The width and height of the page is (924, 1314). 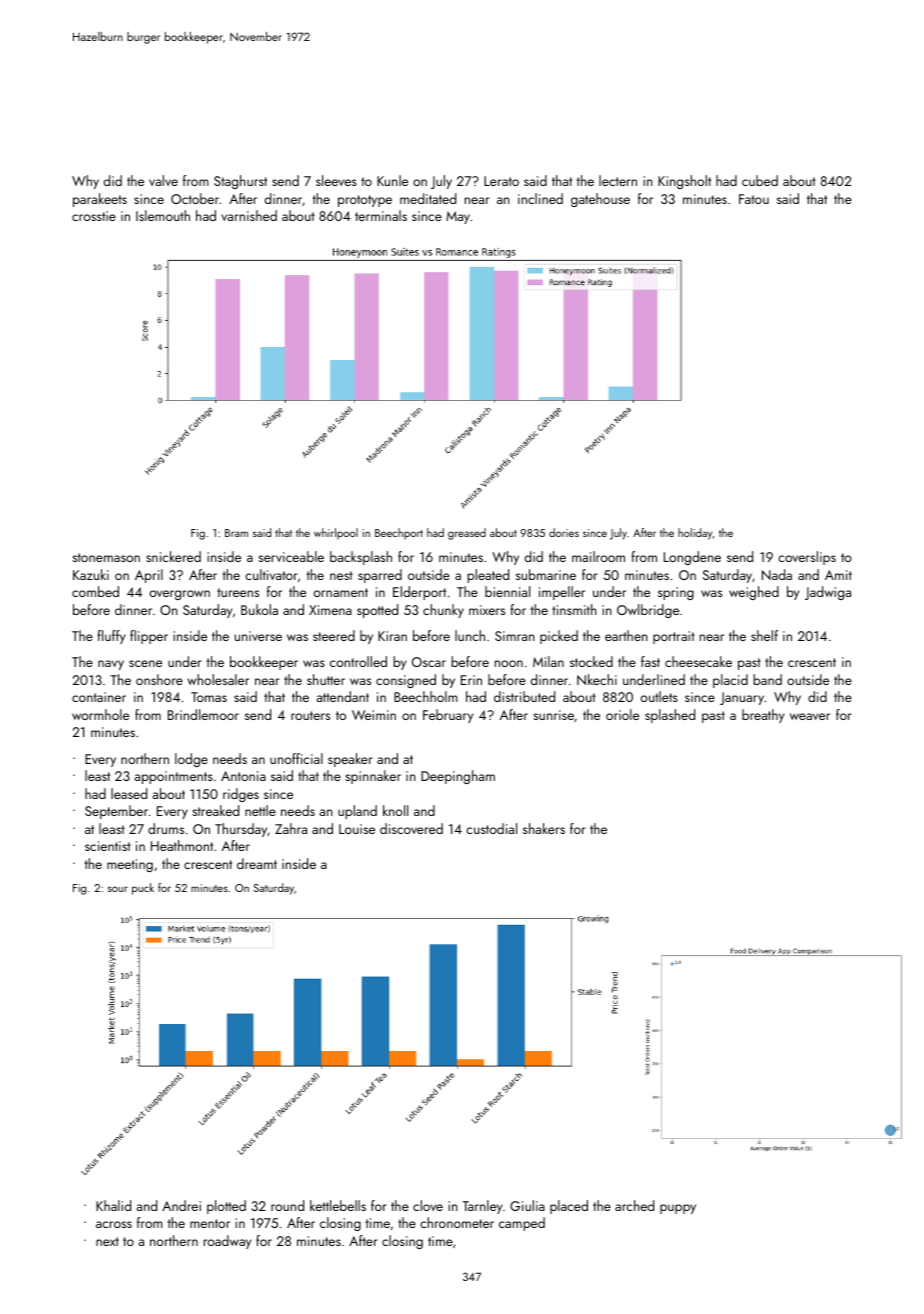 I want to click on terminals, so click(x=381, y=215).
